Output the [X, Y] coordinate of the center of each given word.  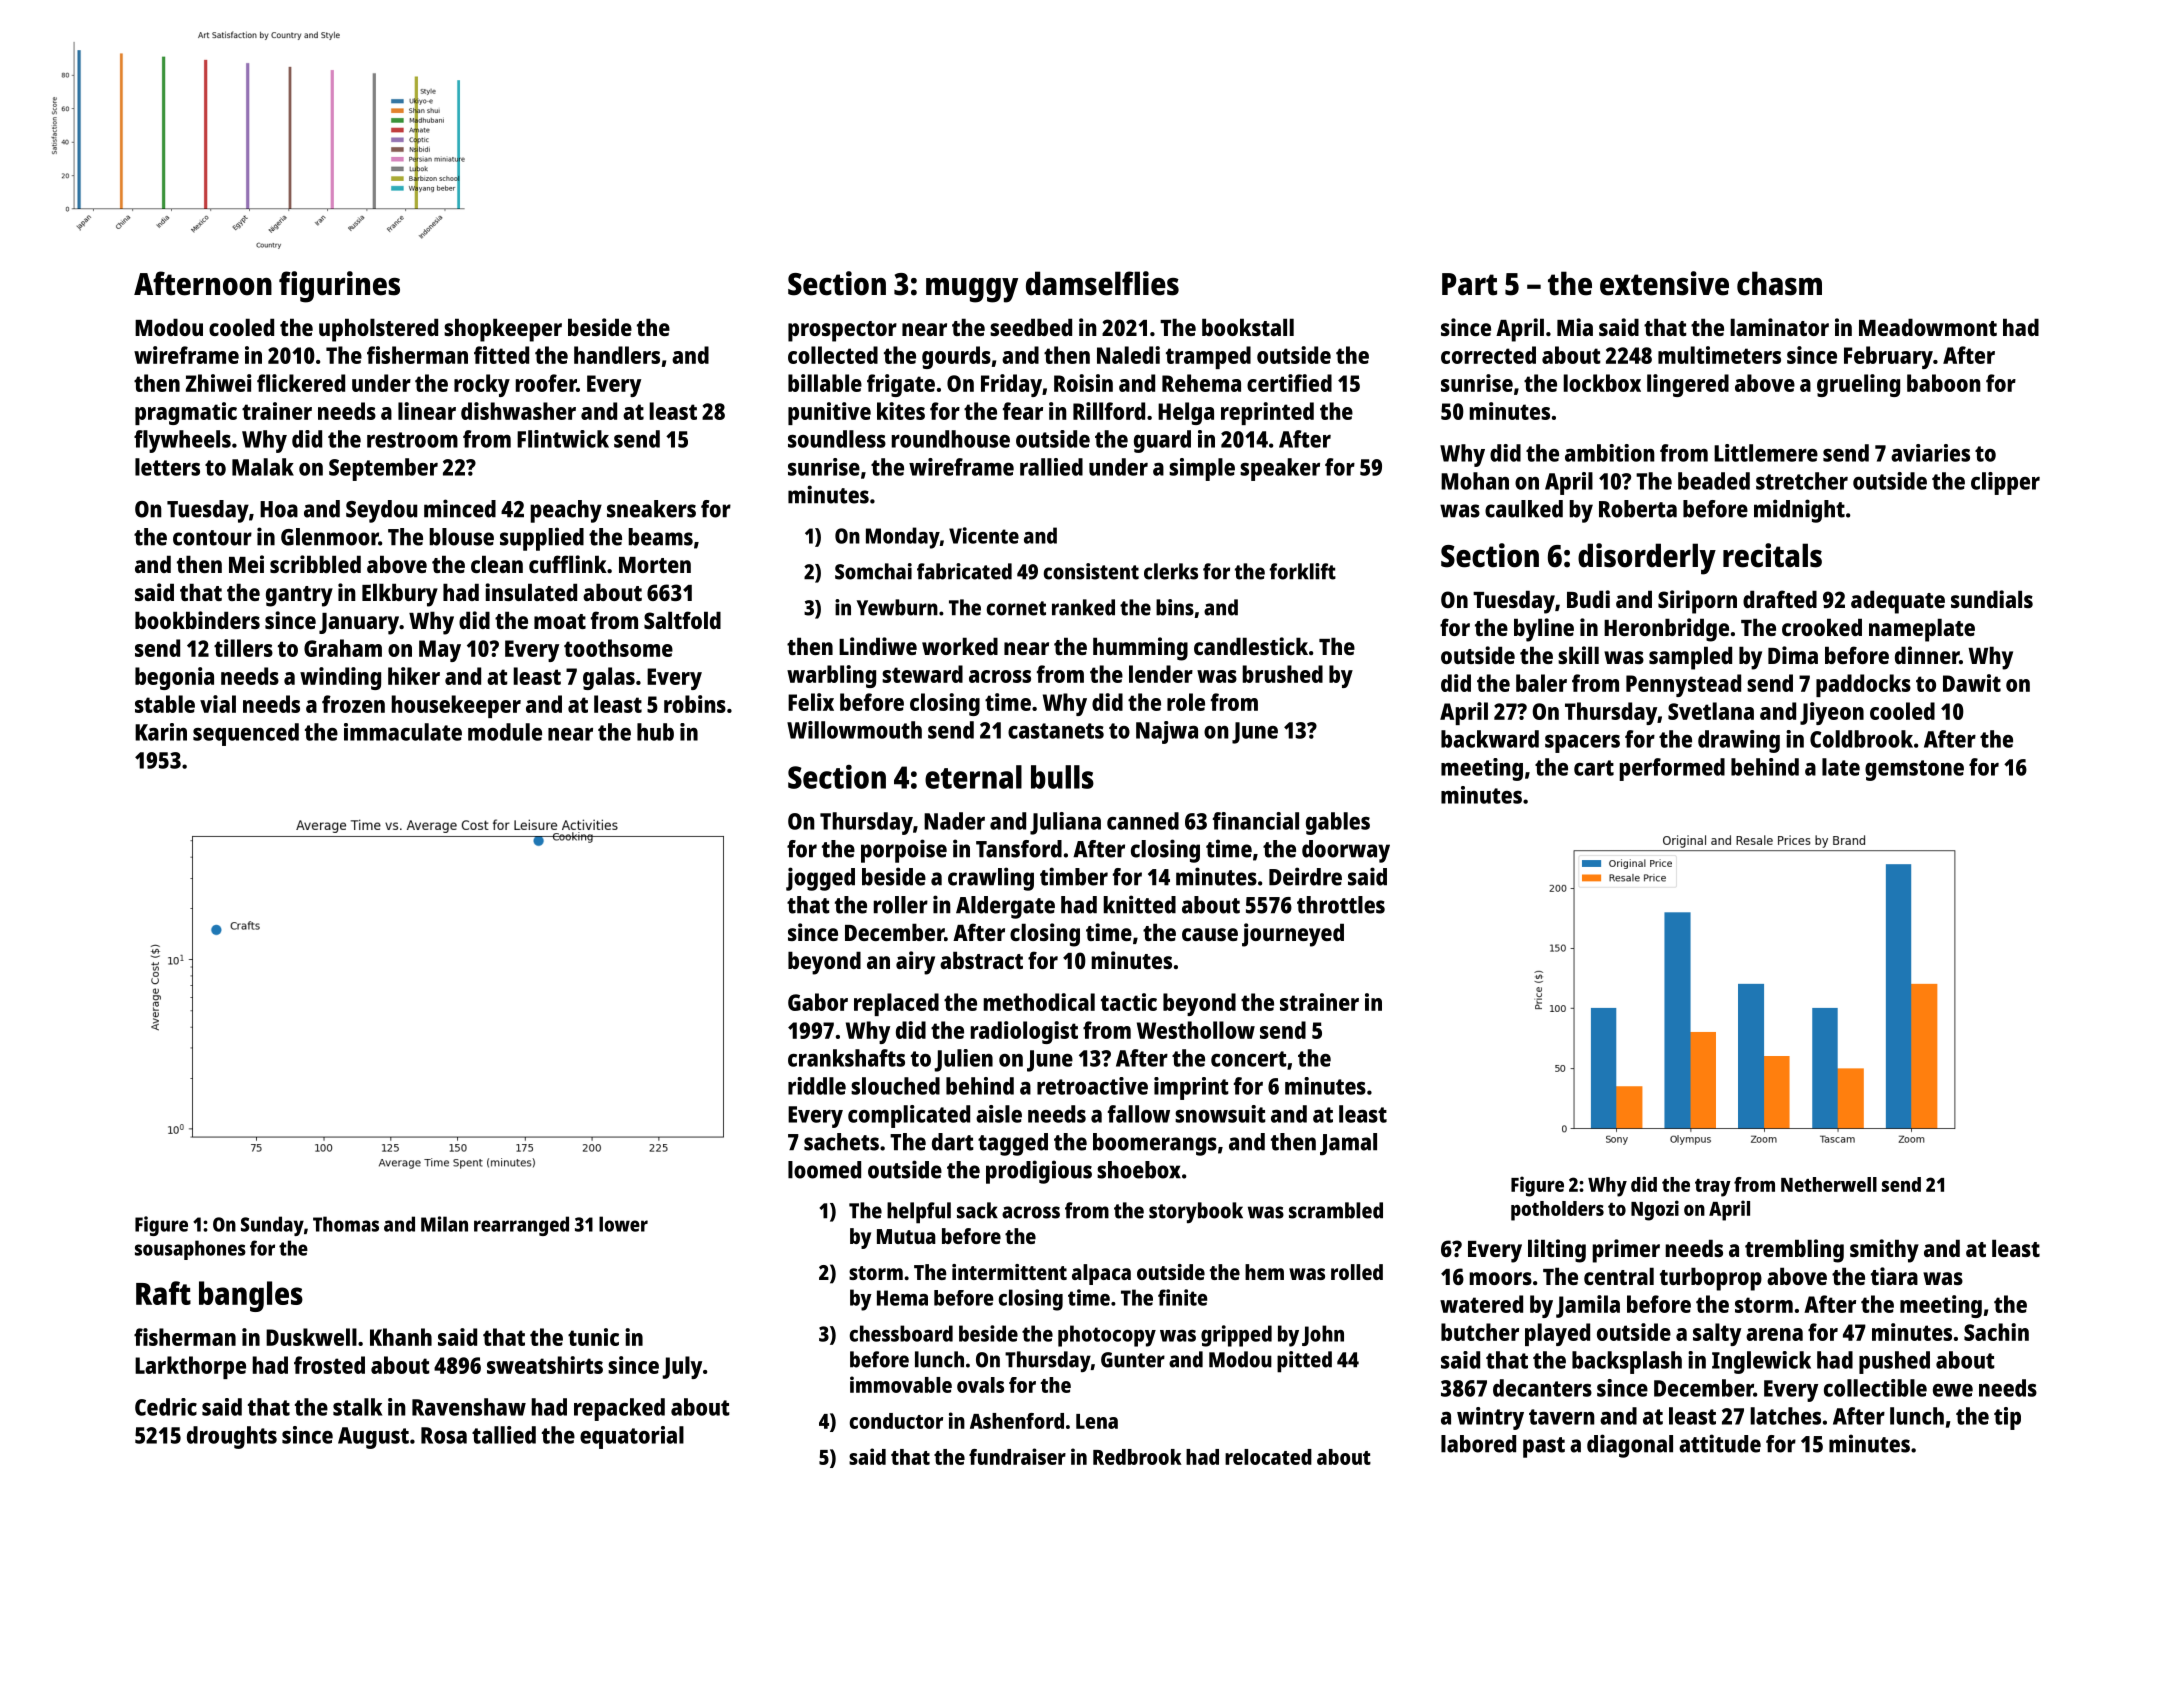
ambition [1610, 453]
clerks [1171, 571]
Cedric [166, 1407]
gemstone [1914, 770]
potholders [1557, 1211]
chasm [1779, 283]
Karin [161, 732]
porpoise [904, 851]
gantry [299, 596]
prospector [842, 331]
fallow [1139, 1114]
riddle [817, 1086]
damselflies [1102, 283]
